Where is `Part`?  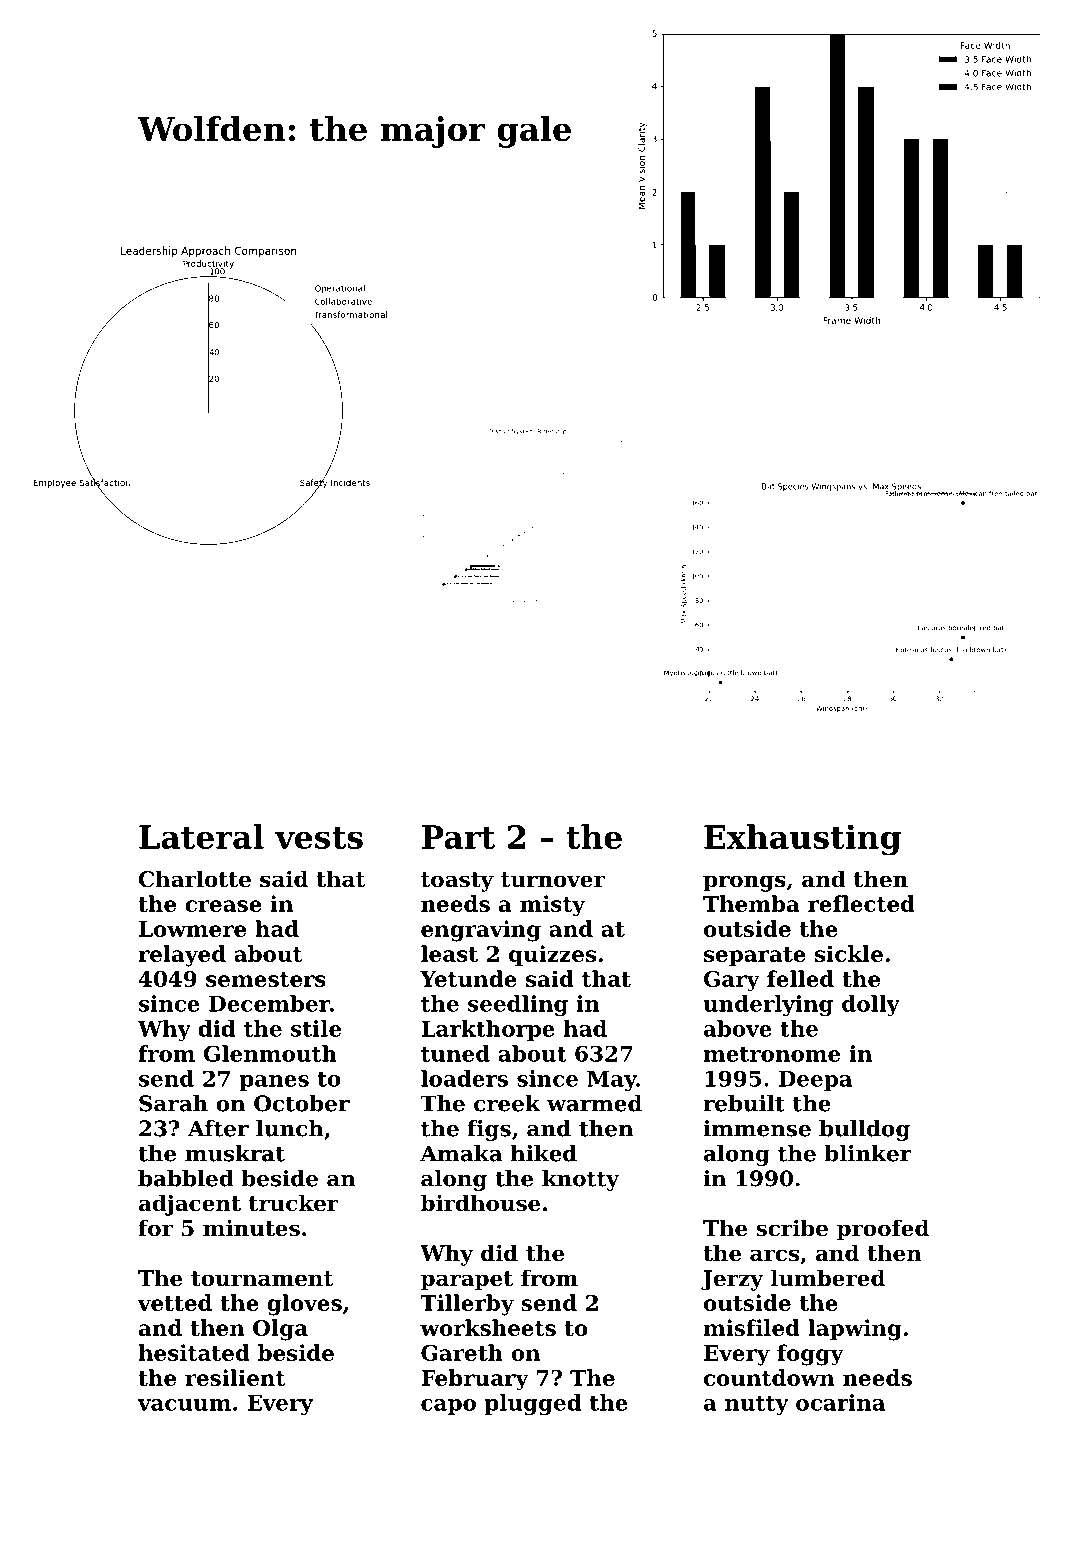 Part is located at coordinates (458, 837).
